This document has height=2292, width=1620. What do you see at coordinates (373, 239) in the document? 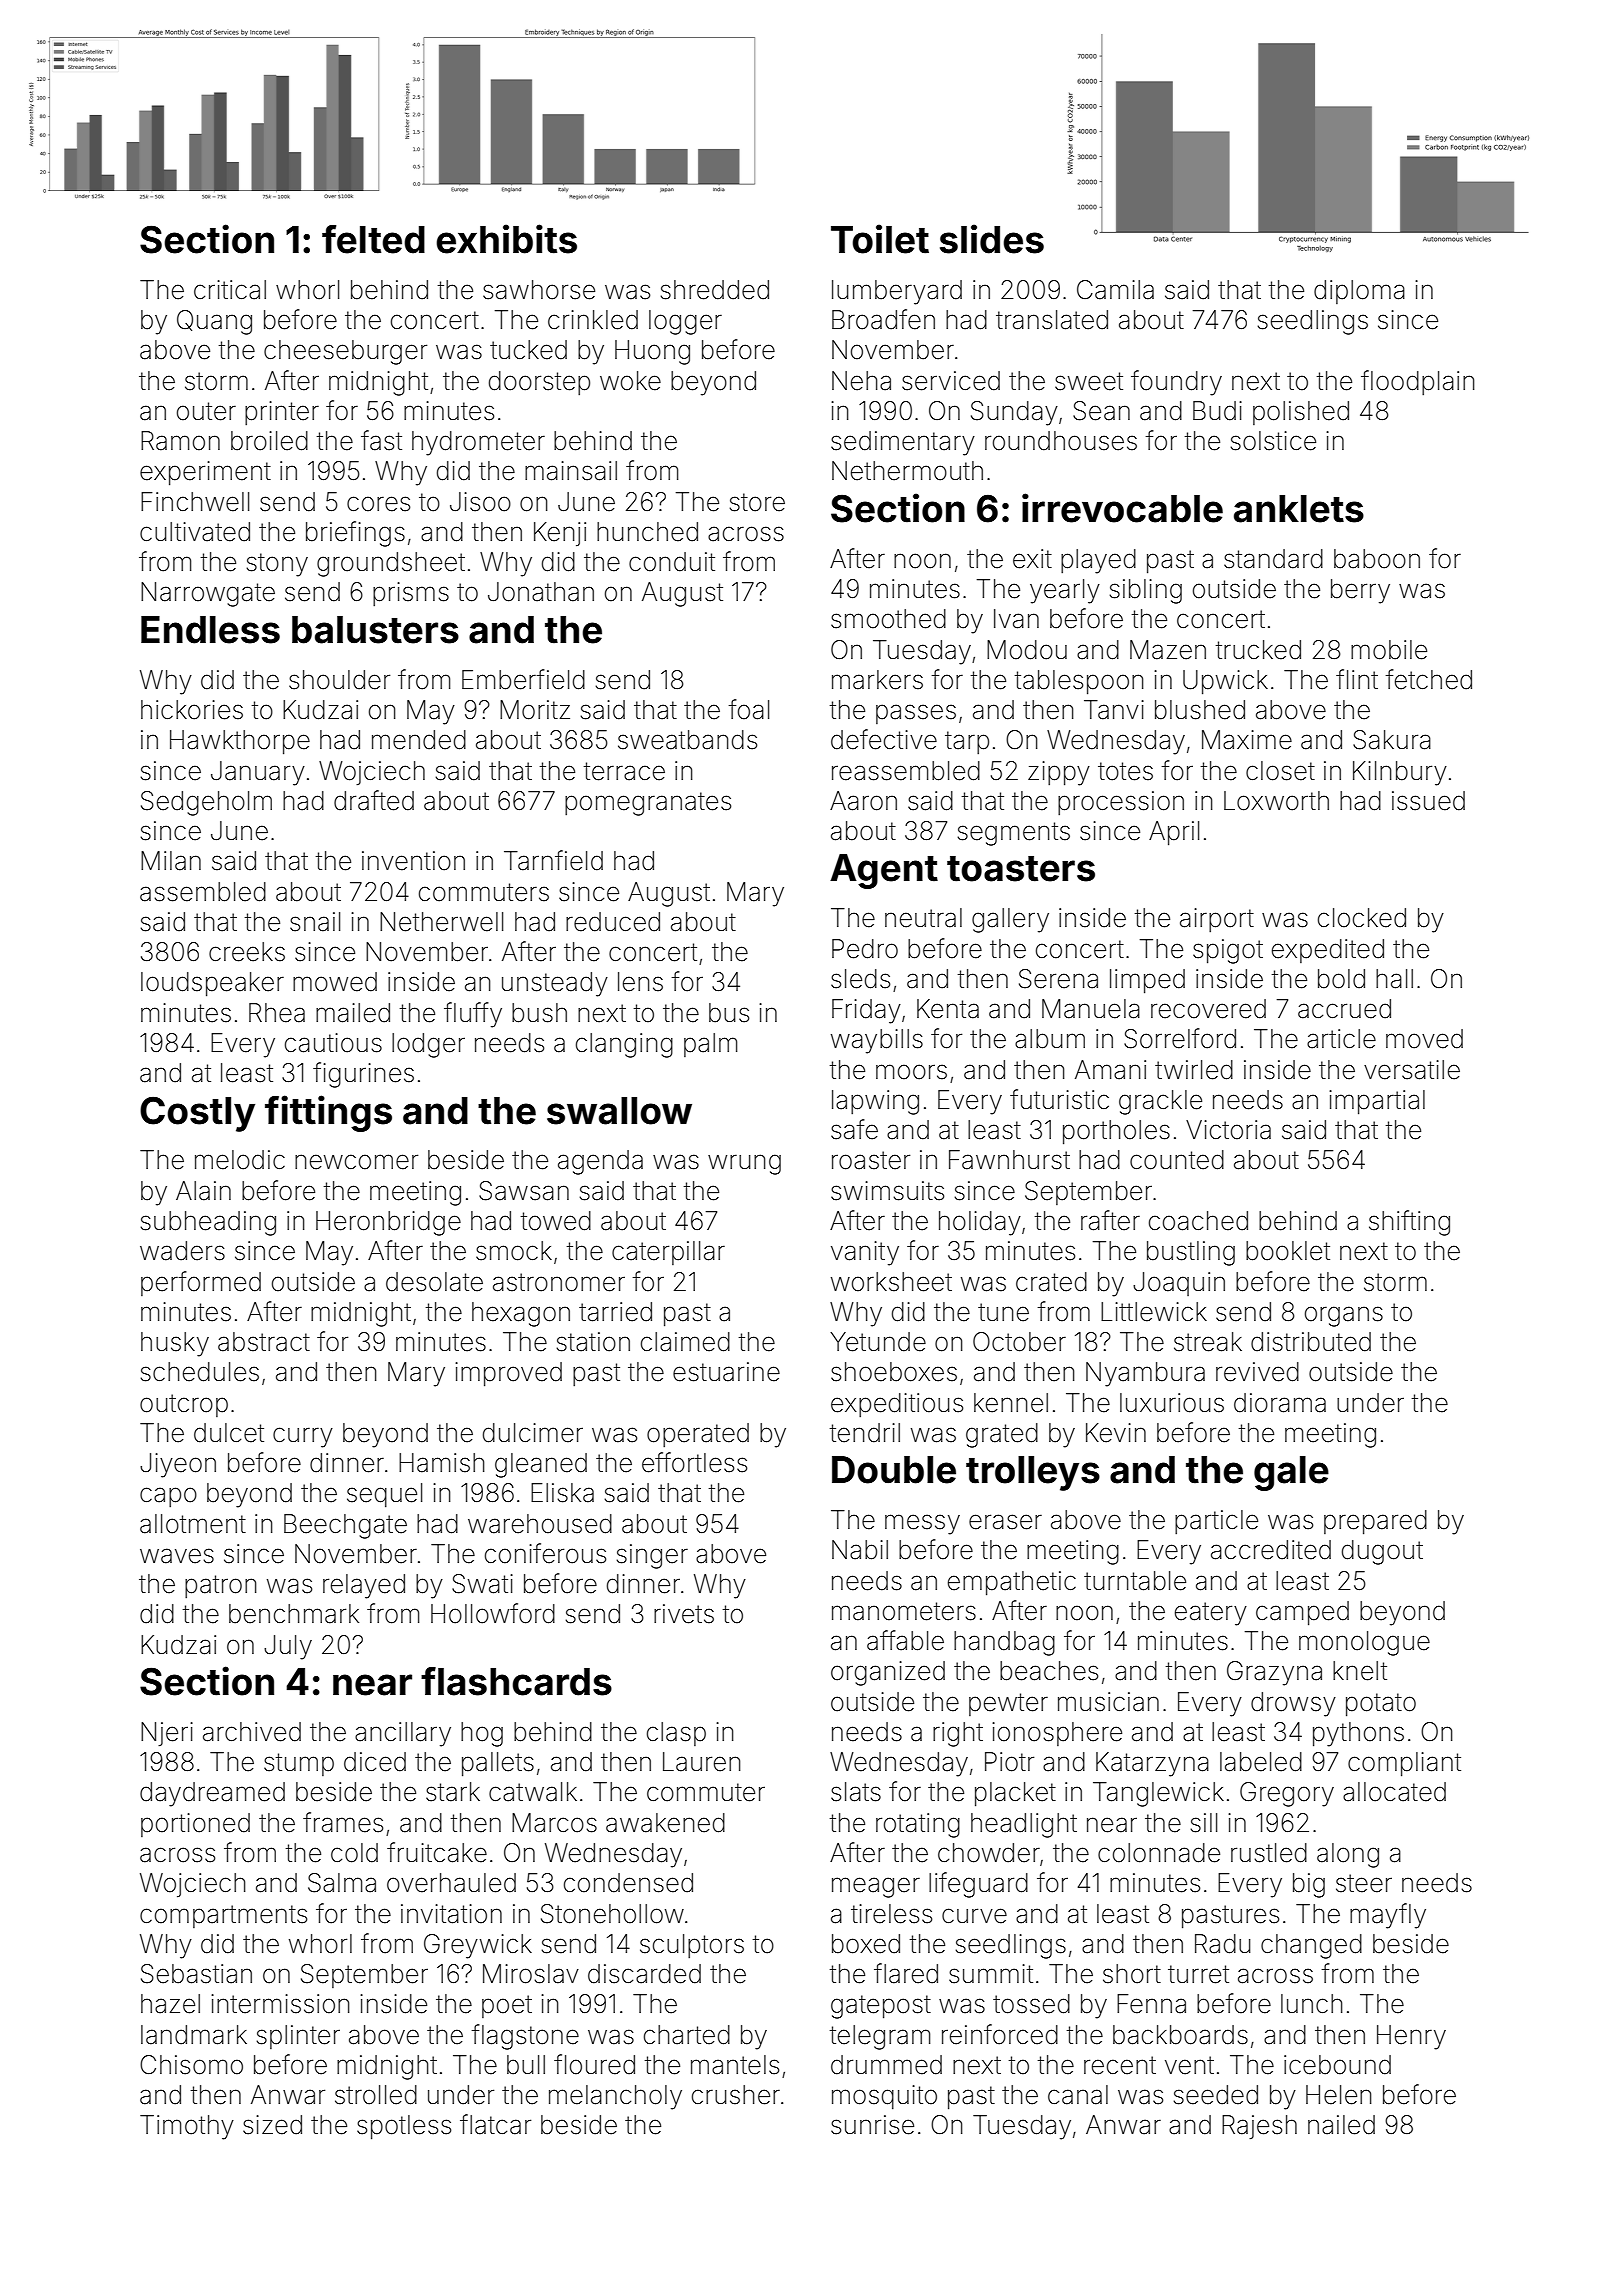
I see `felted` at bounding box center [373, 239].
